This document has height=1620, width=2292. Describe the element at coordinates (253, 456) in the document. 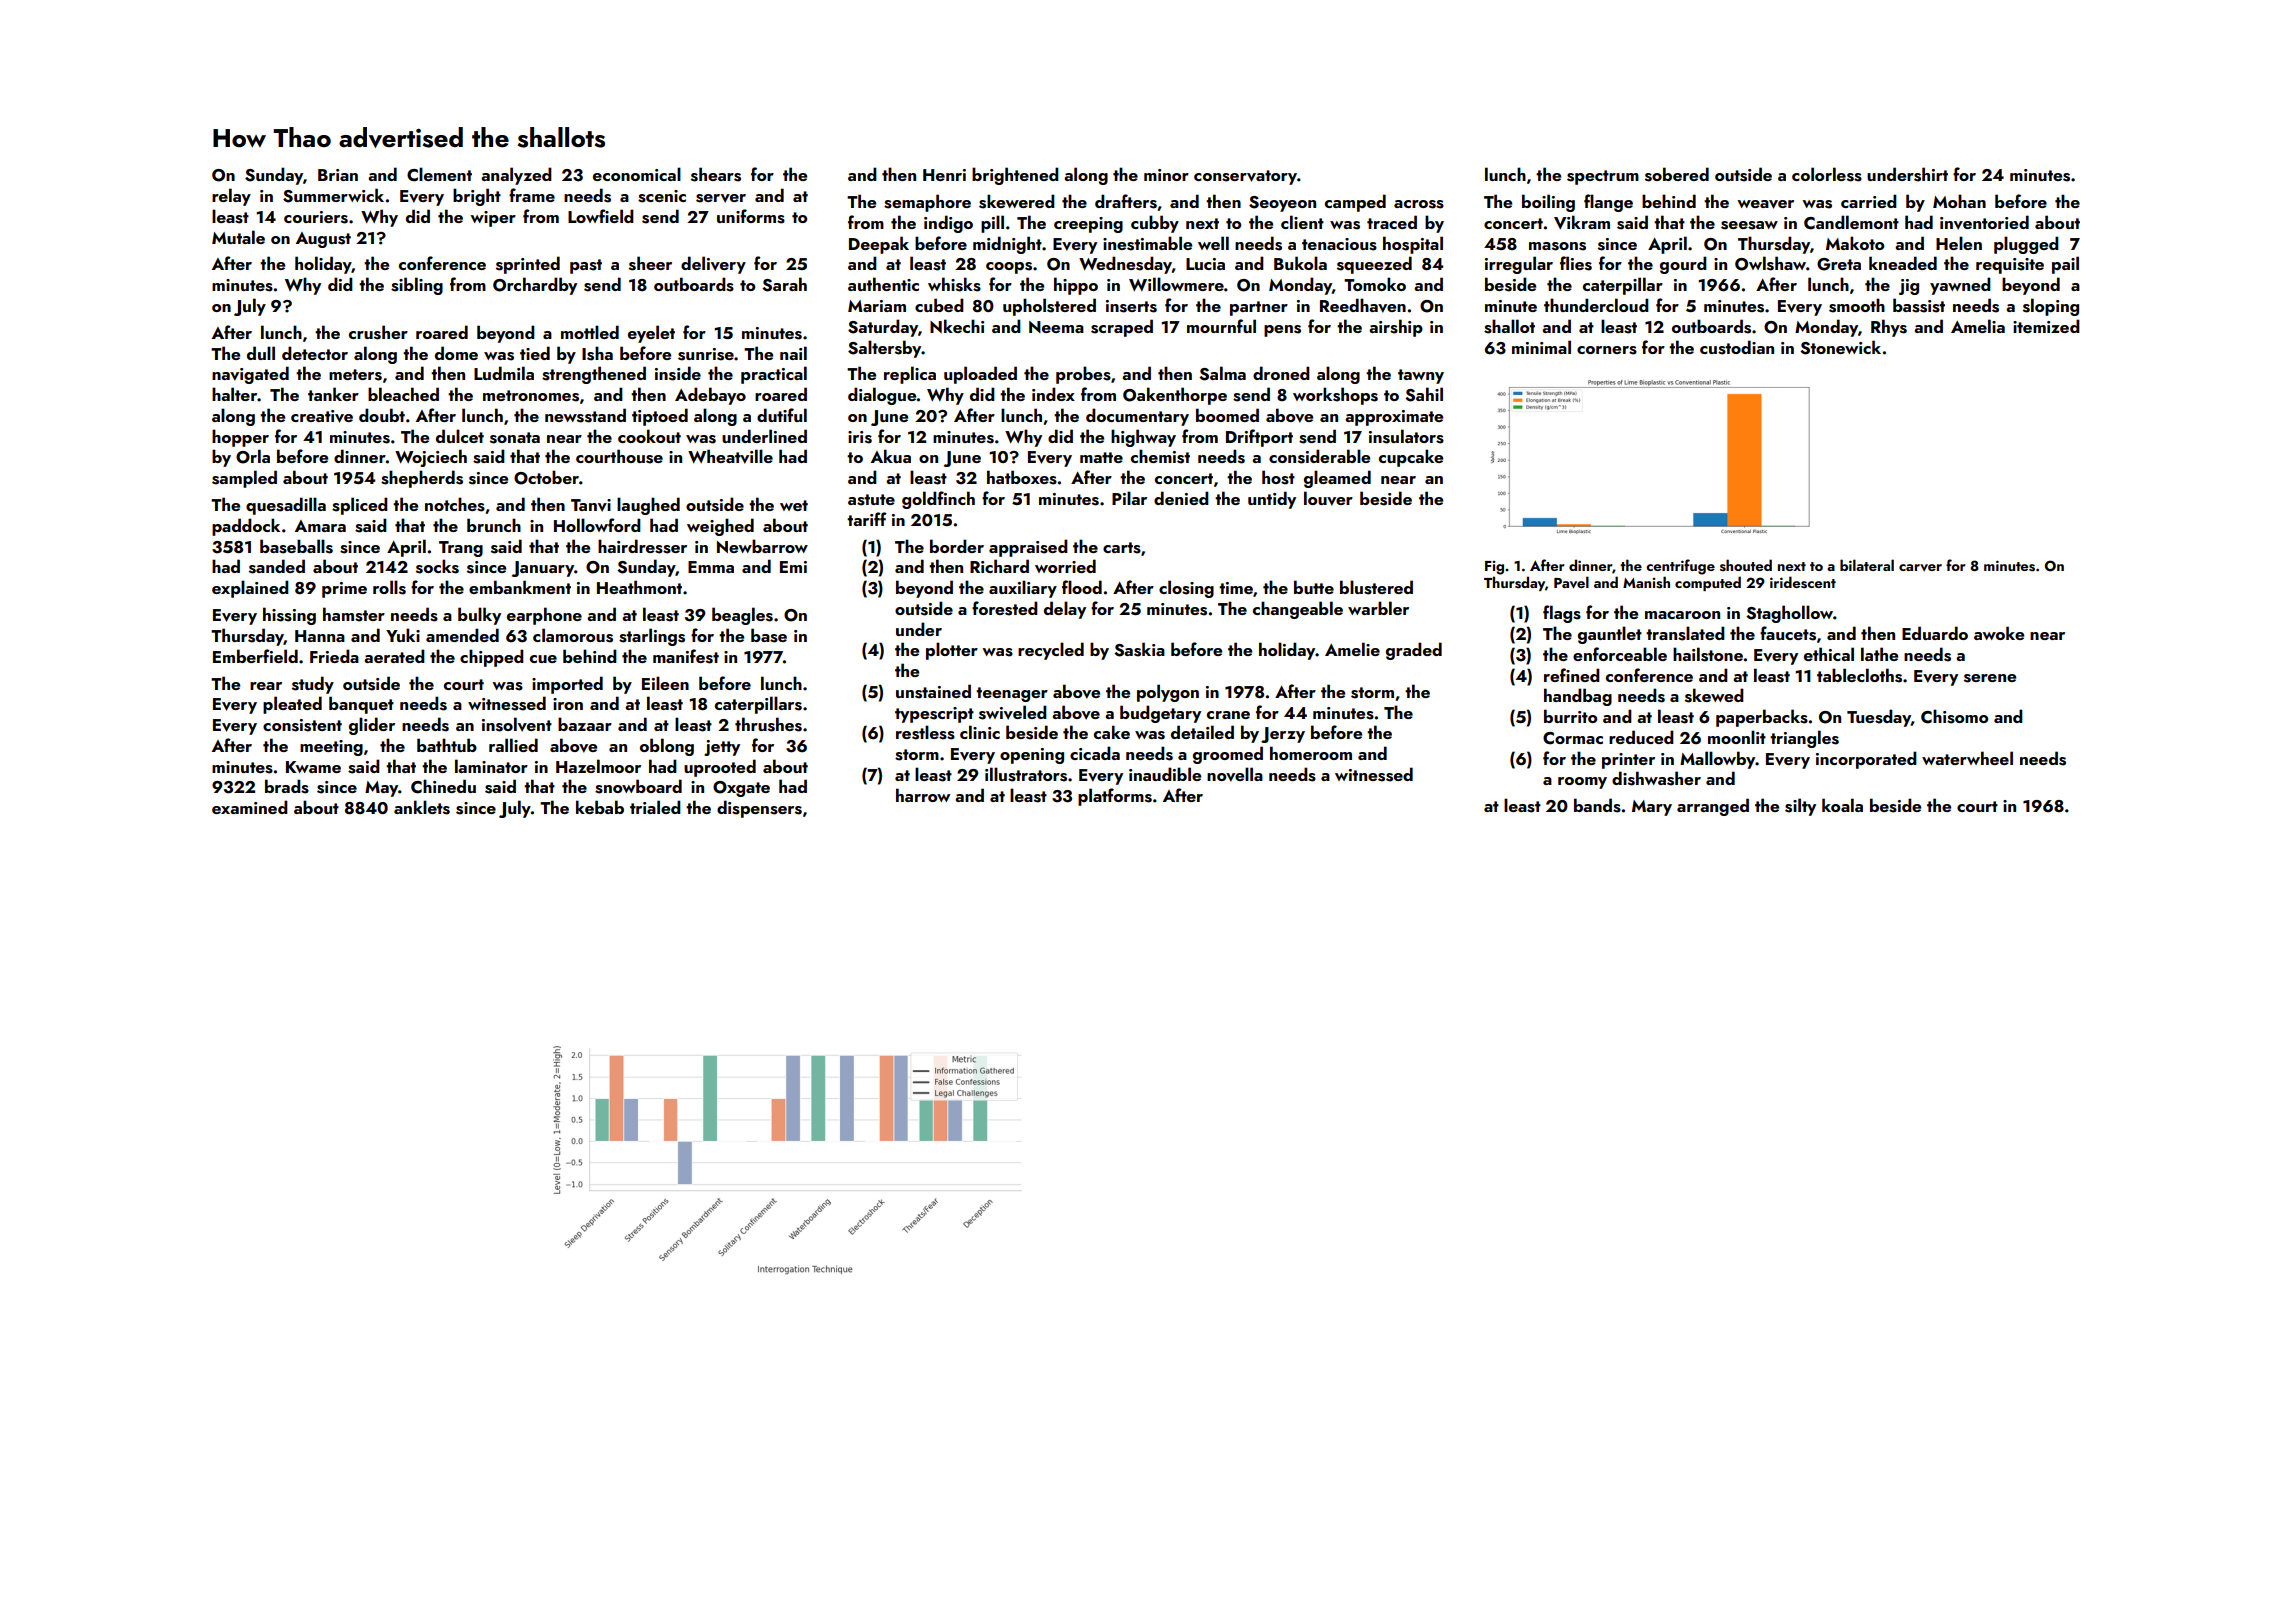

I see `Orla` at that location.
